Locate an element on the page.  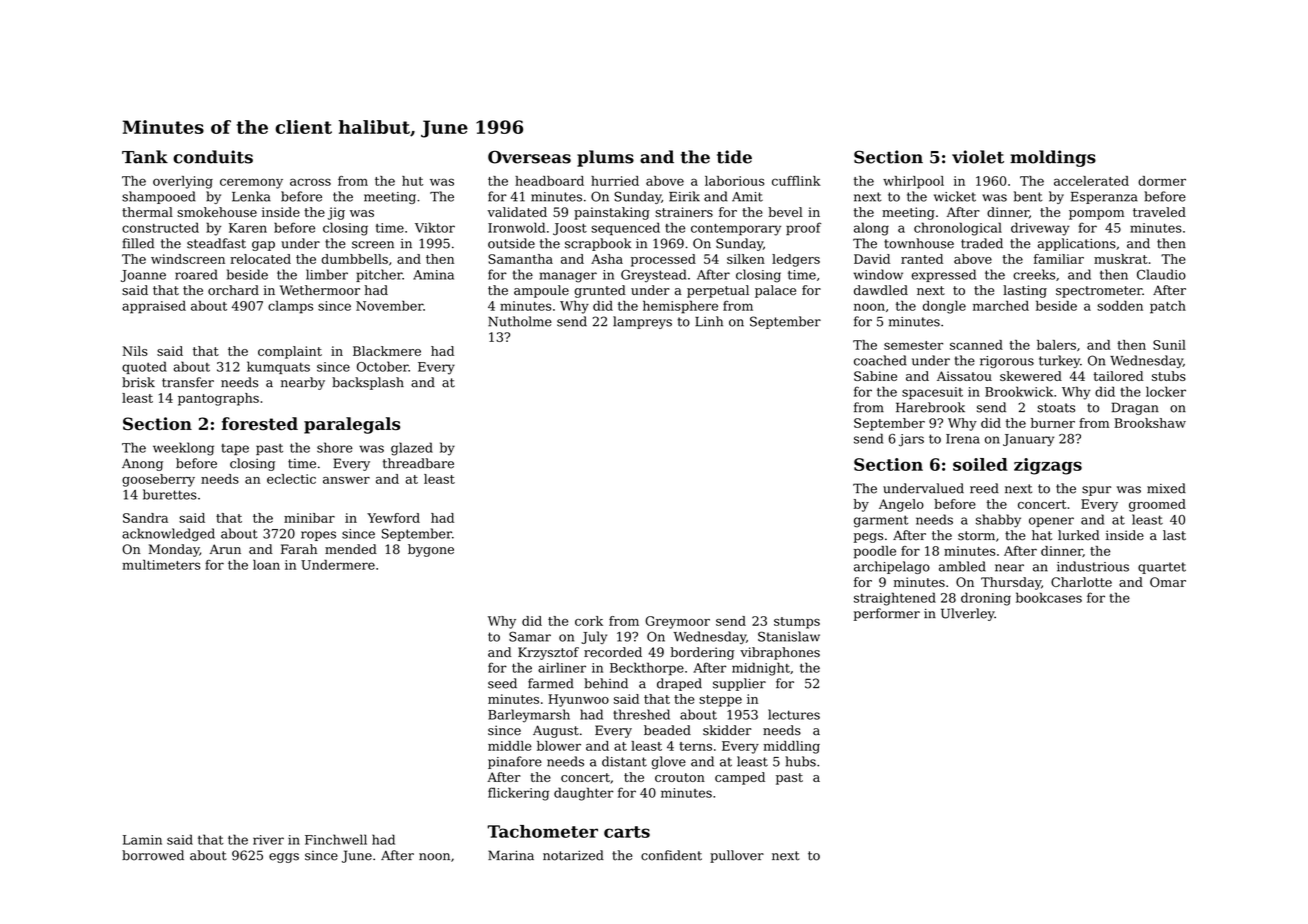
borrowed is located at coordinates (153, 855).
